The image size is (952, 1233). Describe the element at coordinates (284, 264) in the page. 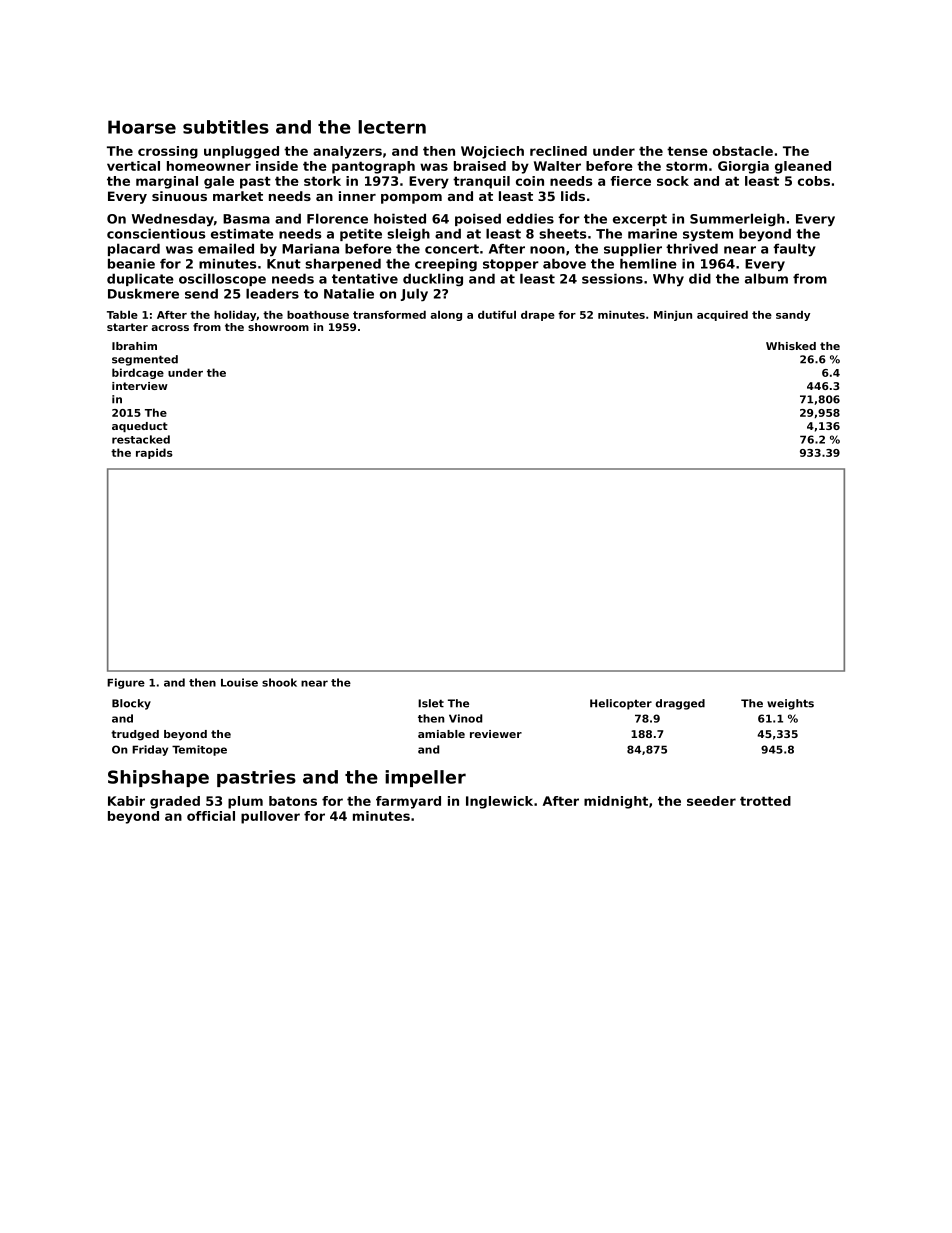

I see `Knut` at that location.
